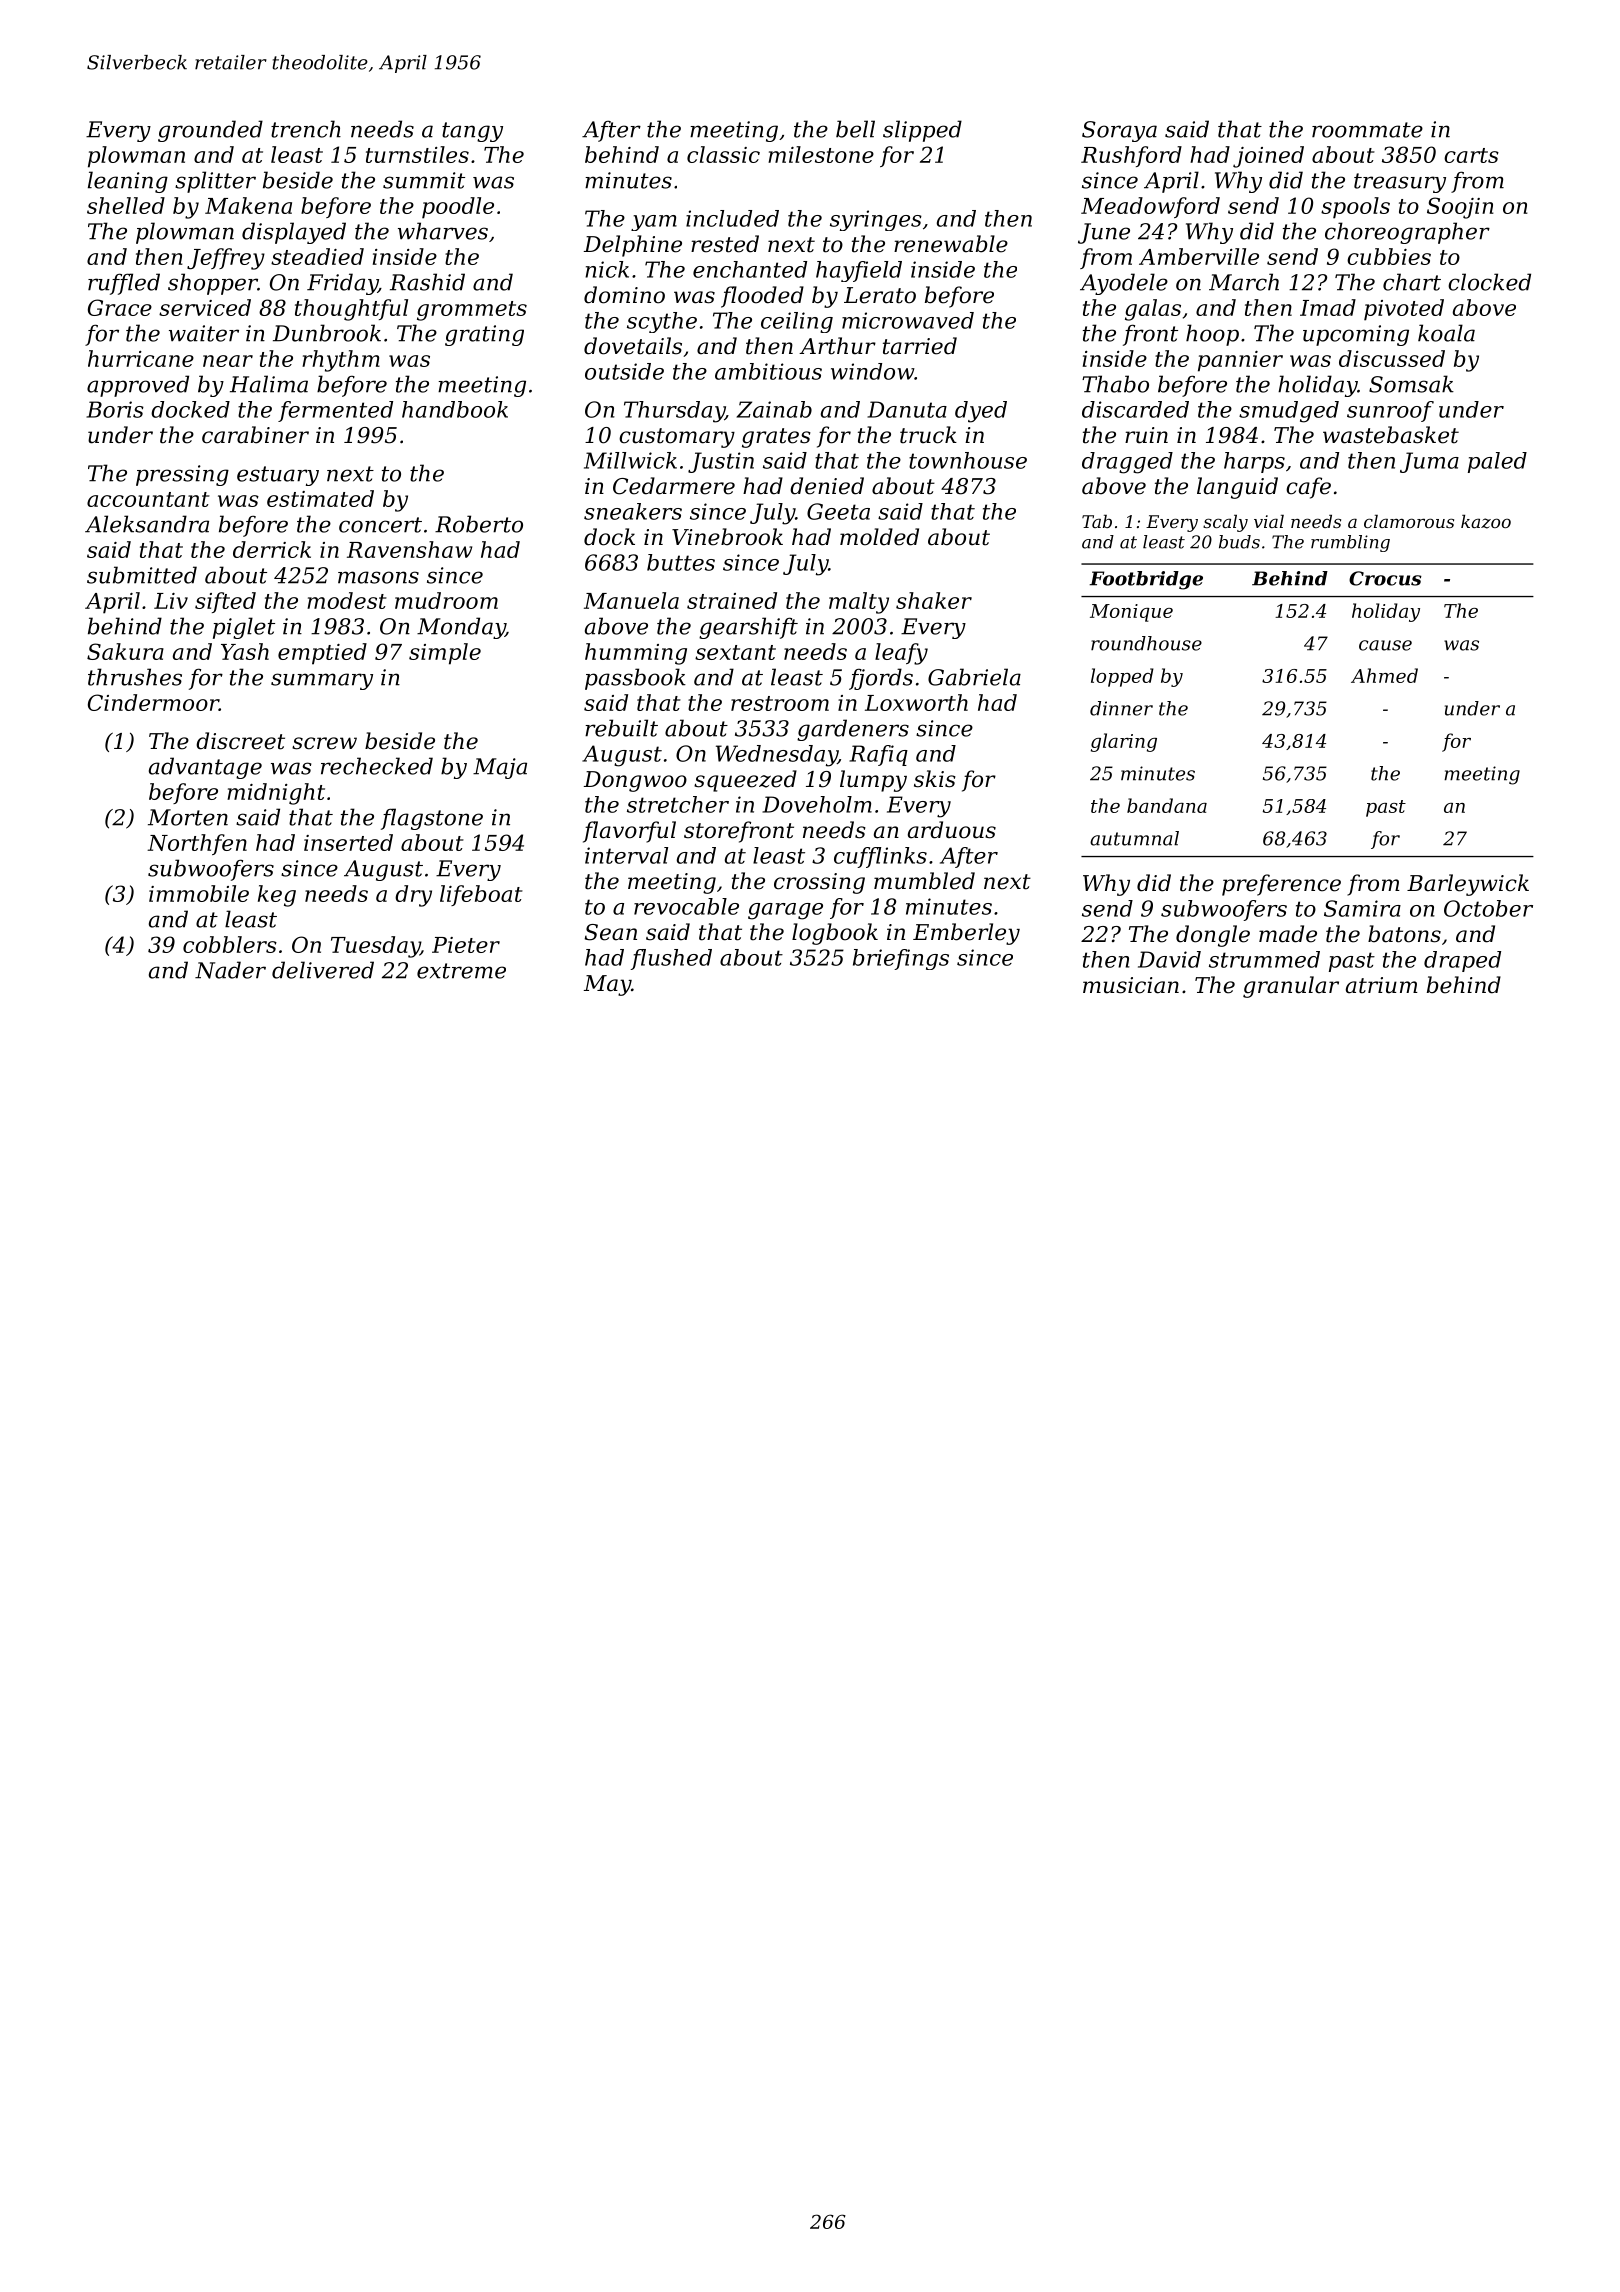 Image resolution: width=1620 pixels, height=2292 pixels. What do you see at coordinates (1124, 284) in the screenshot?
I see `Ayodele` at bounding box center [1124, 284].
